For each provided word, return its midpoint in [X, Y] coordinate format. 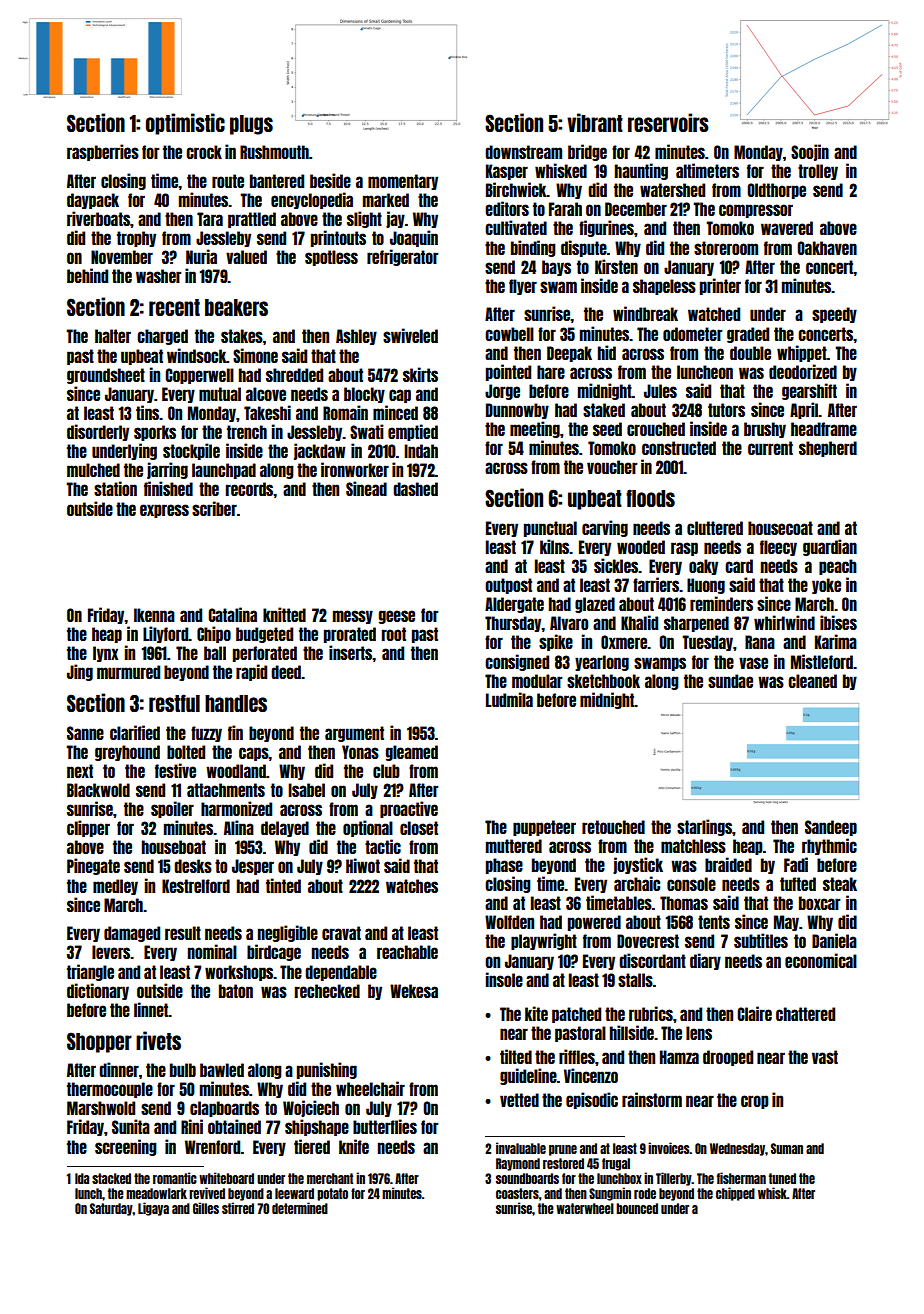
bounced [637, 1208]
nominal [212, 951]
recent [174, 307]
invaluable [521, 1148]
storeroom [726, 248]
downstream [523, 152]
